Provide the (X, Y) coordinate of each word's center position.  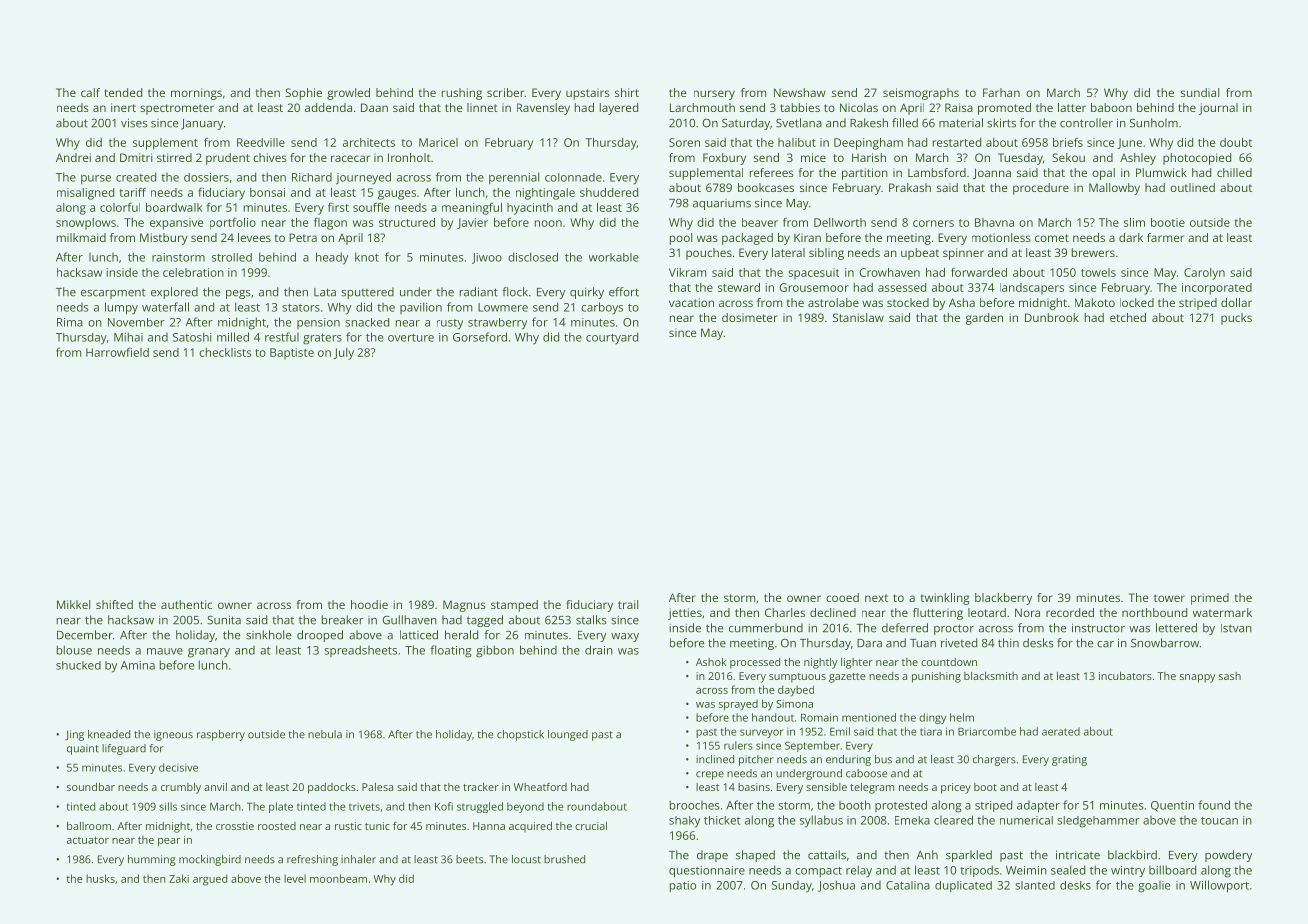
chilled (1234, 172)
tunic (377, 826)
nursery (714, 95)
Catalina (908, 885)
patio (683, 886)
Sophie (303, 94)
